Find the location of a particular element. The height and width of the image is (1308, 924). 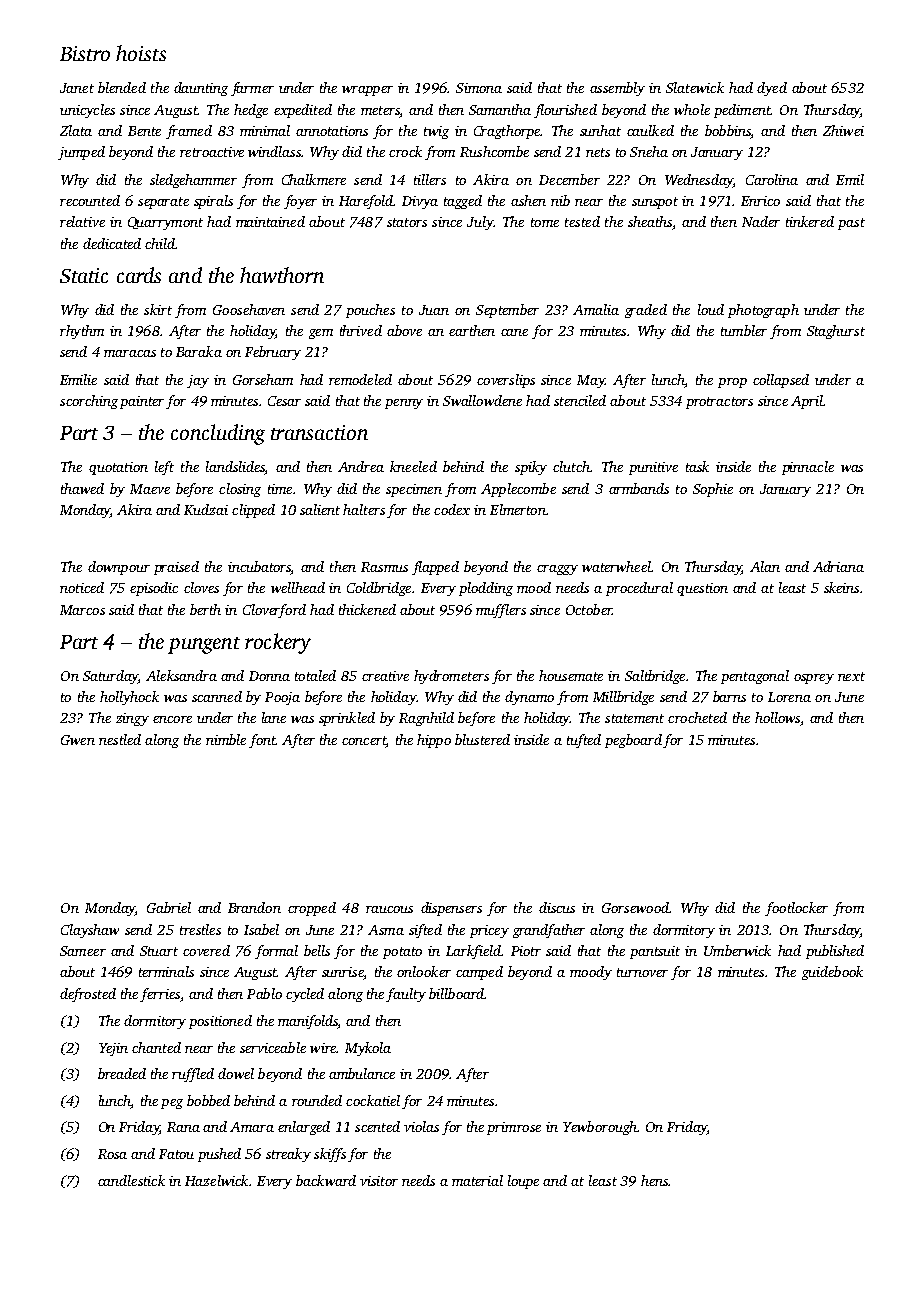

dyed is located at coordinates (772, 89).
